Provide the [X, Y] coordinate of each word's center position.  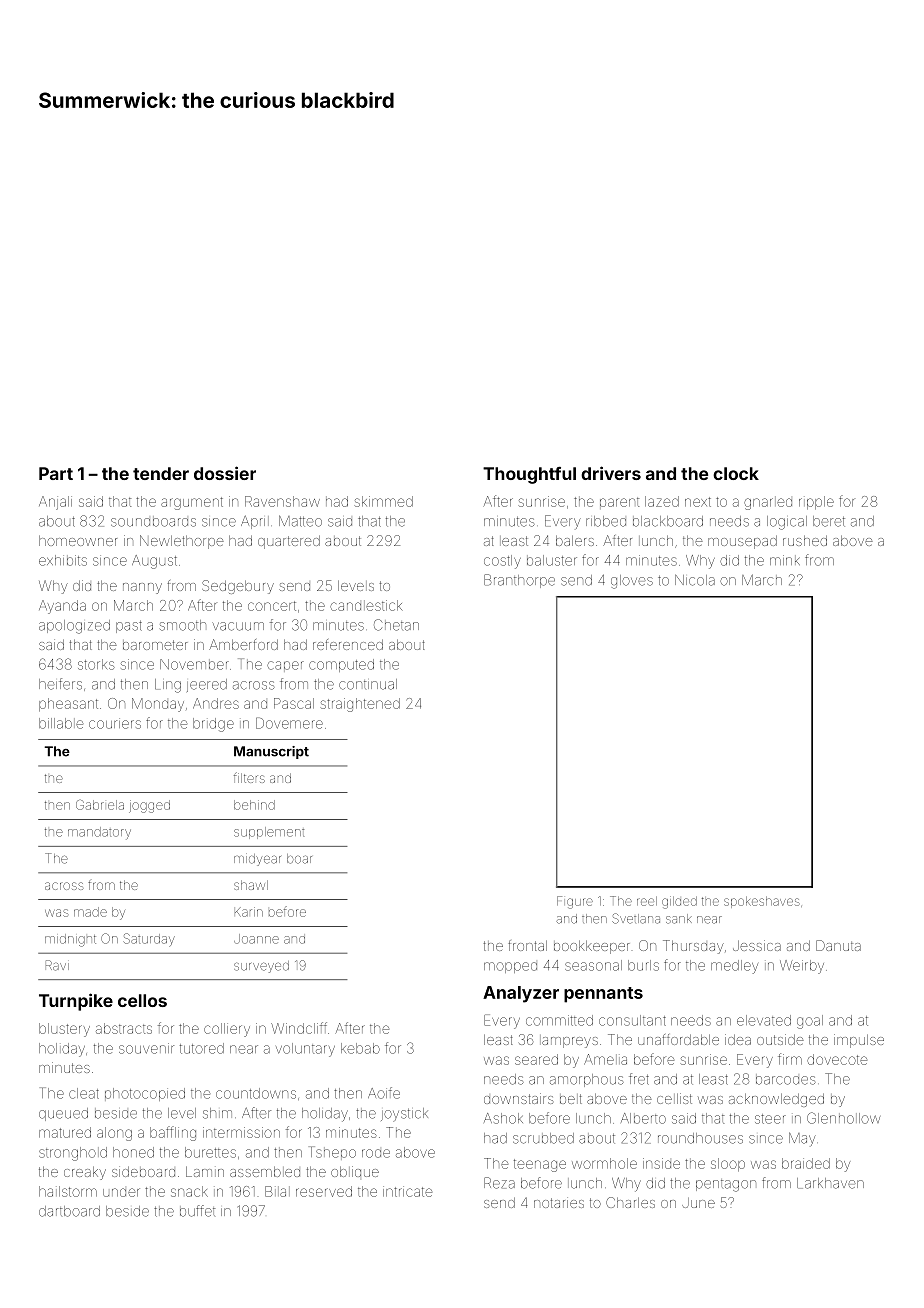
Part [56, 473]
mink [785, 560]
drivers [611, 473]
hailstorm [68, 1191]
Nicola [695, 580]
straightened [360, 705]
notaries [559, 1202]
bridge [213, 725]
